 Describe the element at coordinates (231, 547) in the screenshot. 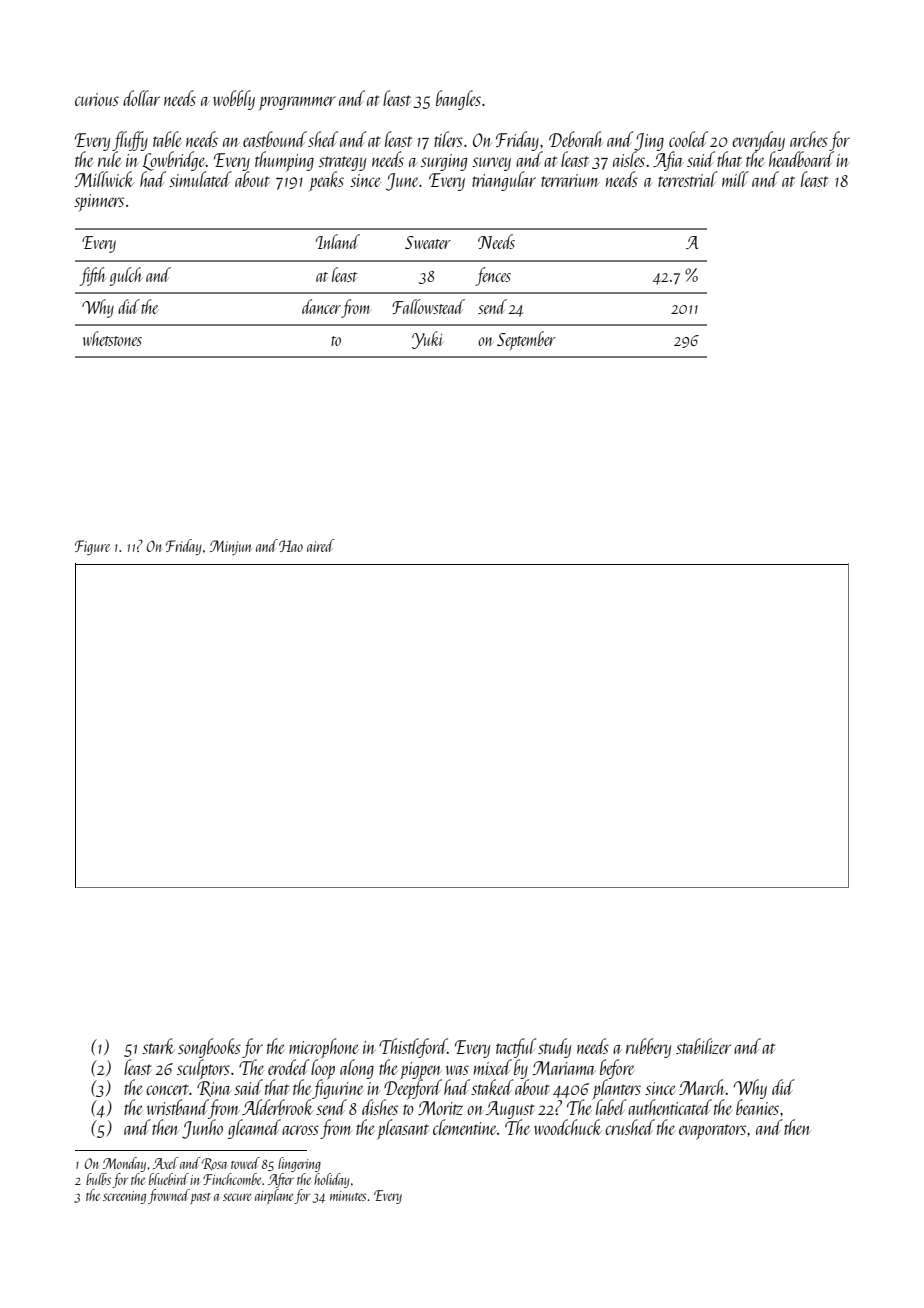

I see `Minjun` at that location.
